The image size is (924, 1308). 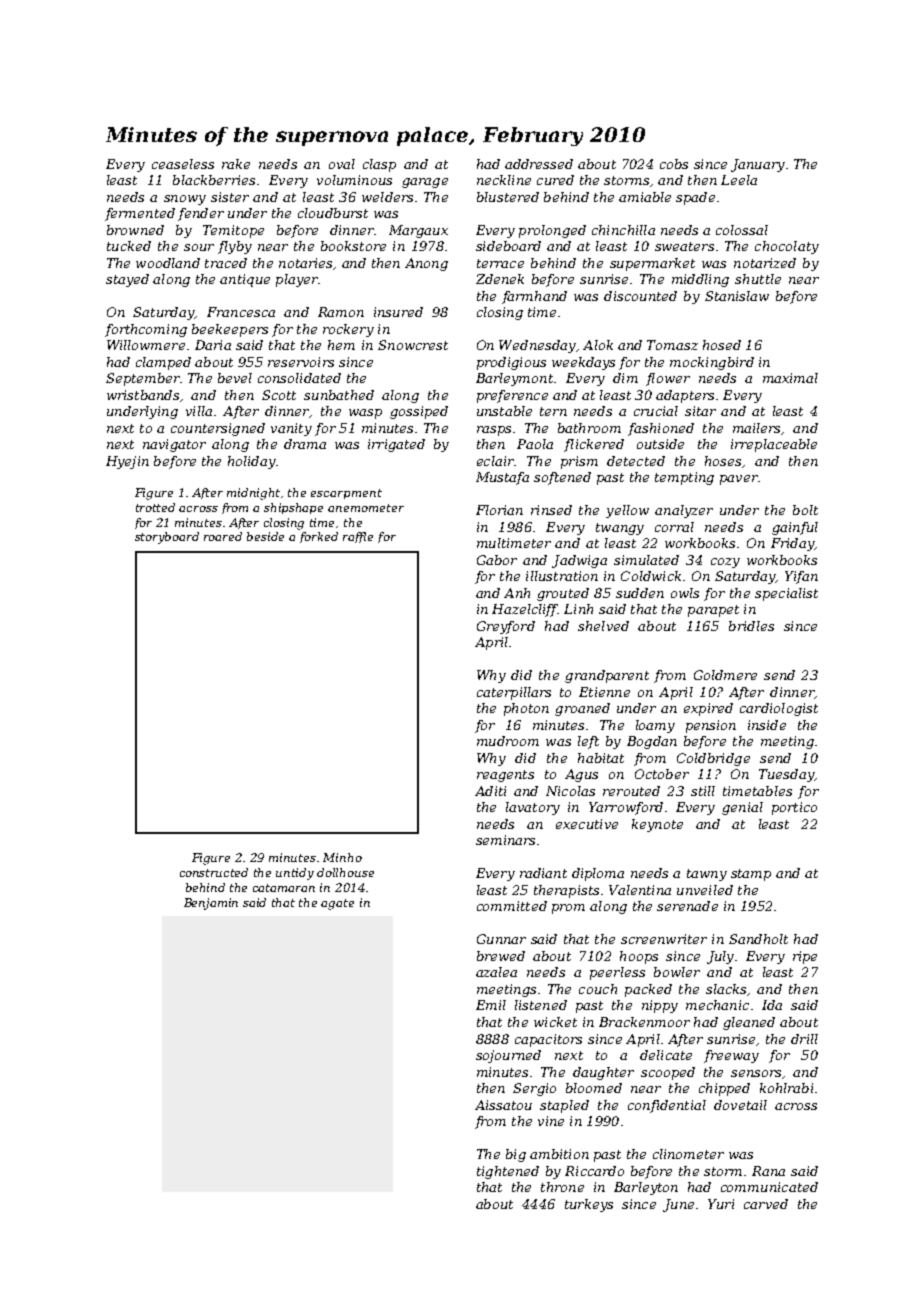 I want to click on committed, so click(x=512, y=906).
